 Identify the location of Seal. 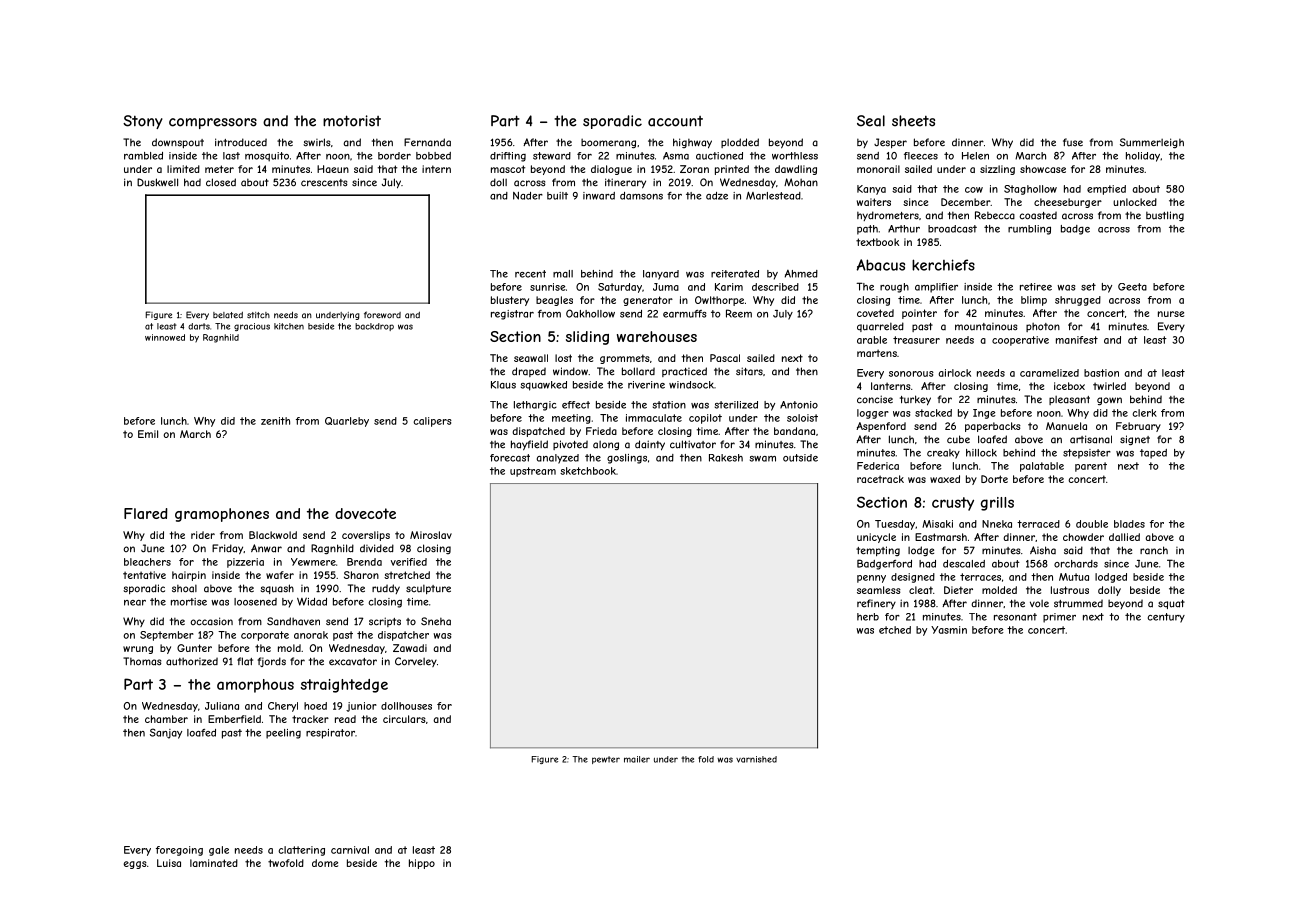
(871, 121).
